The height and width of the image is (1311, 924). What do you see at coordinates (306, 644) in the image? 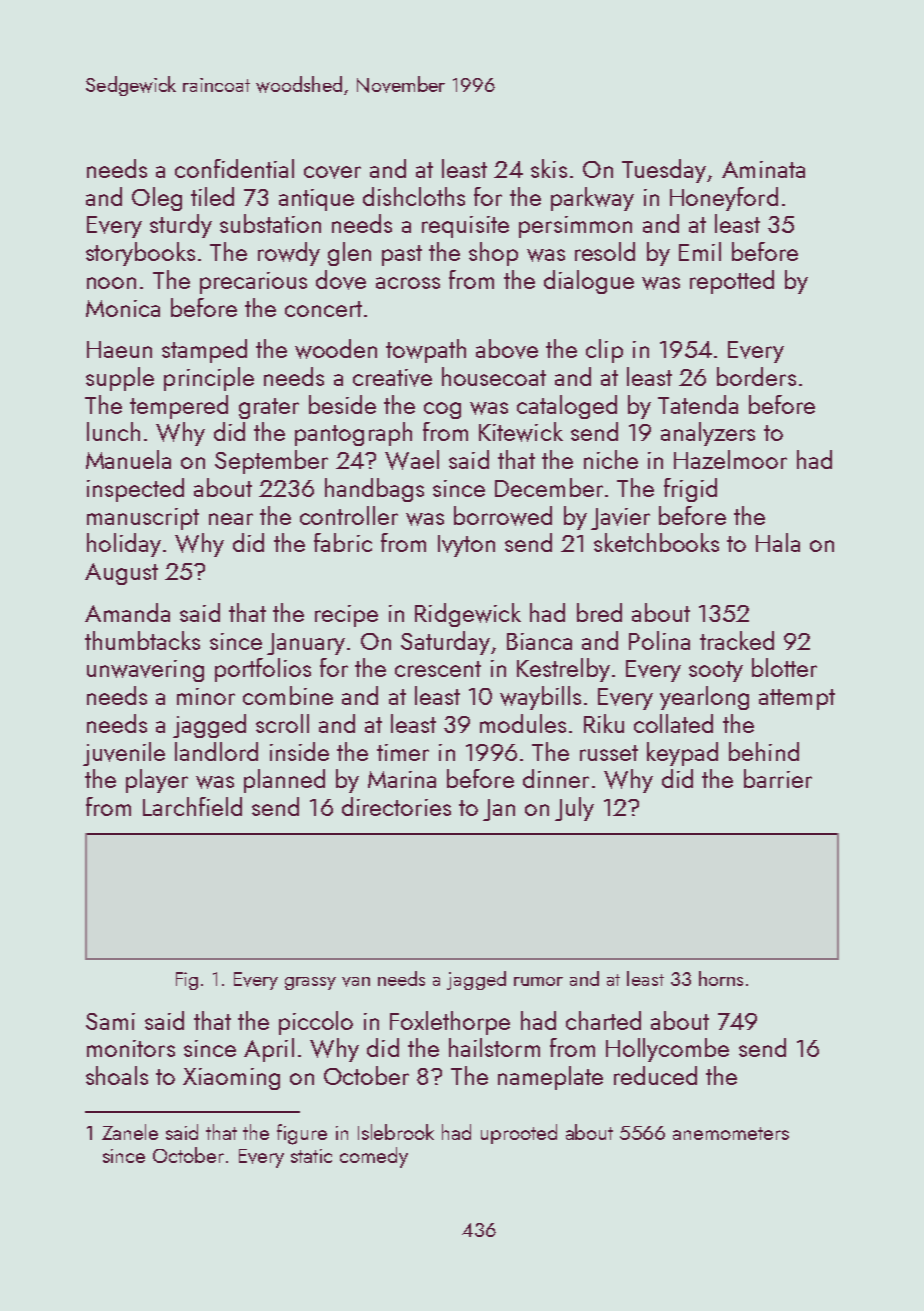
I see `January` at bounding box center [306, 644].
